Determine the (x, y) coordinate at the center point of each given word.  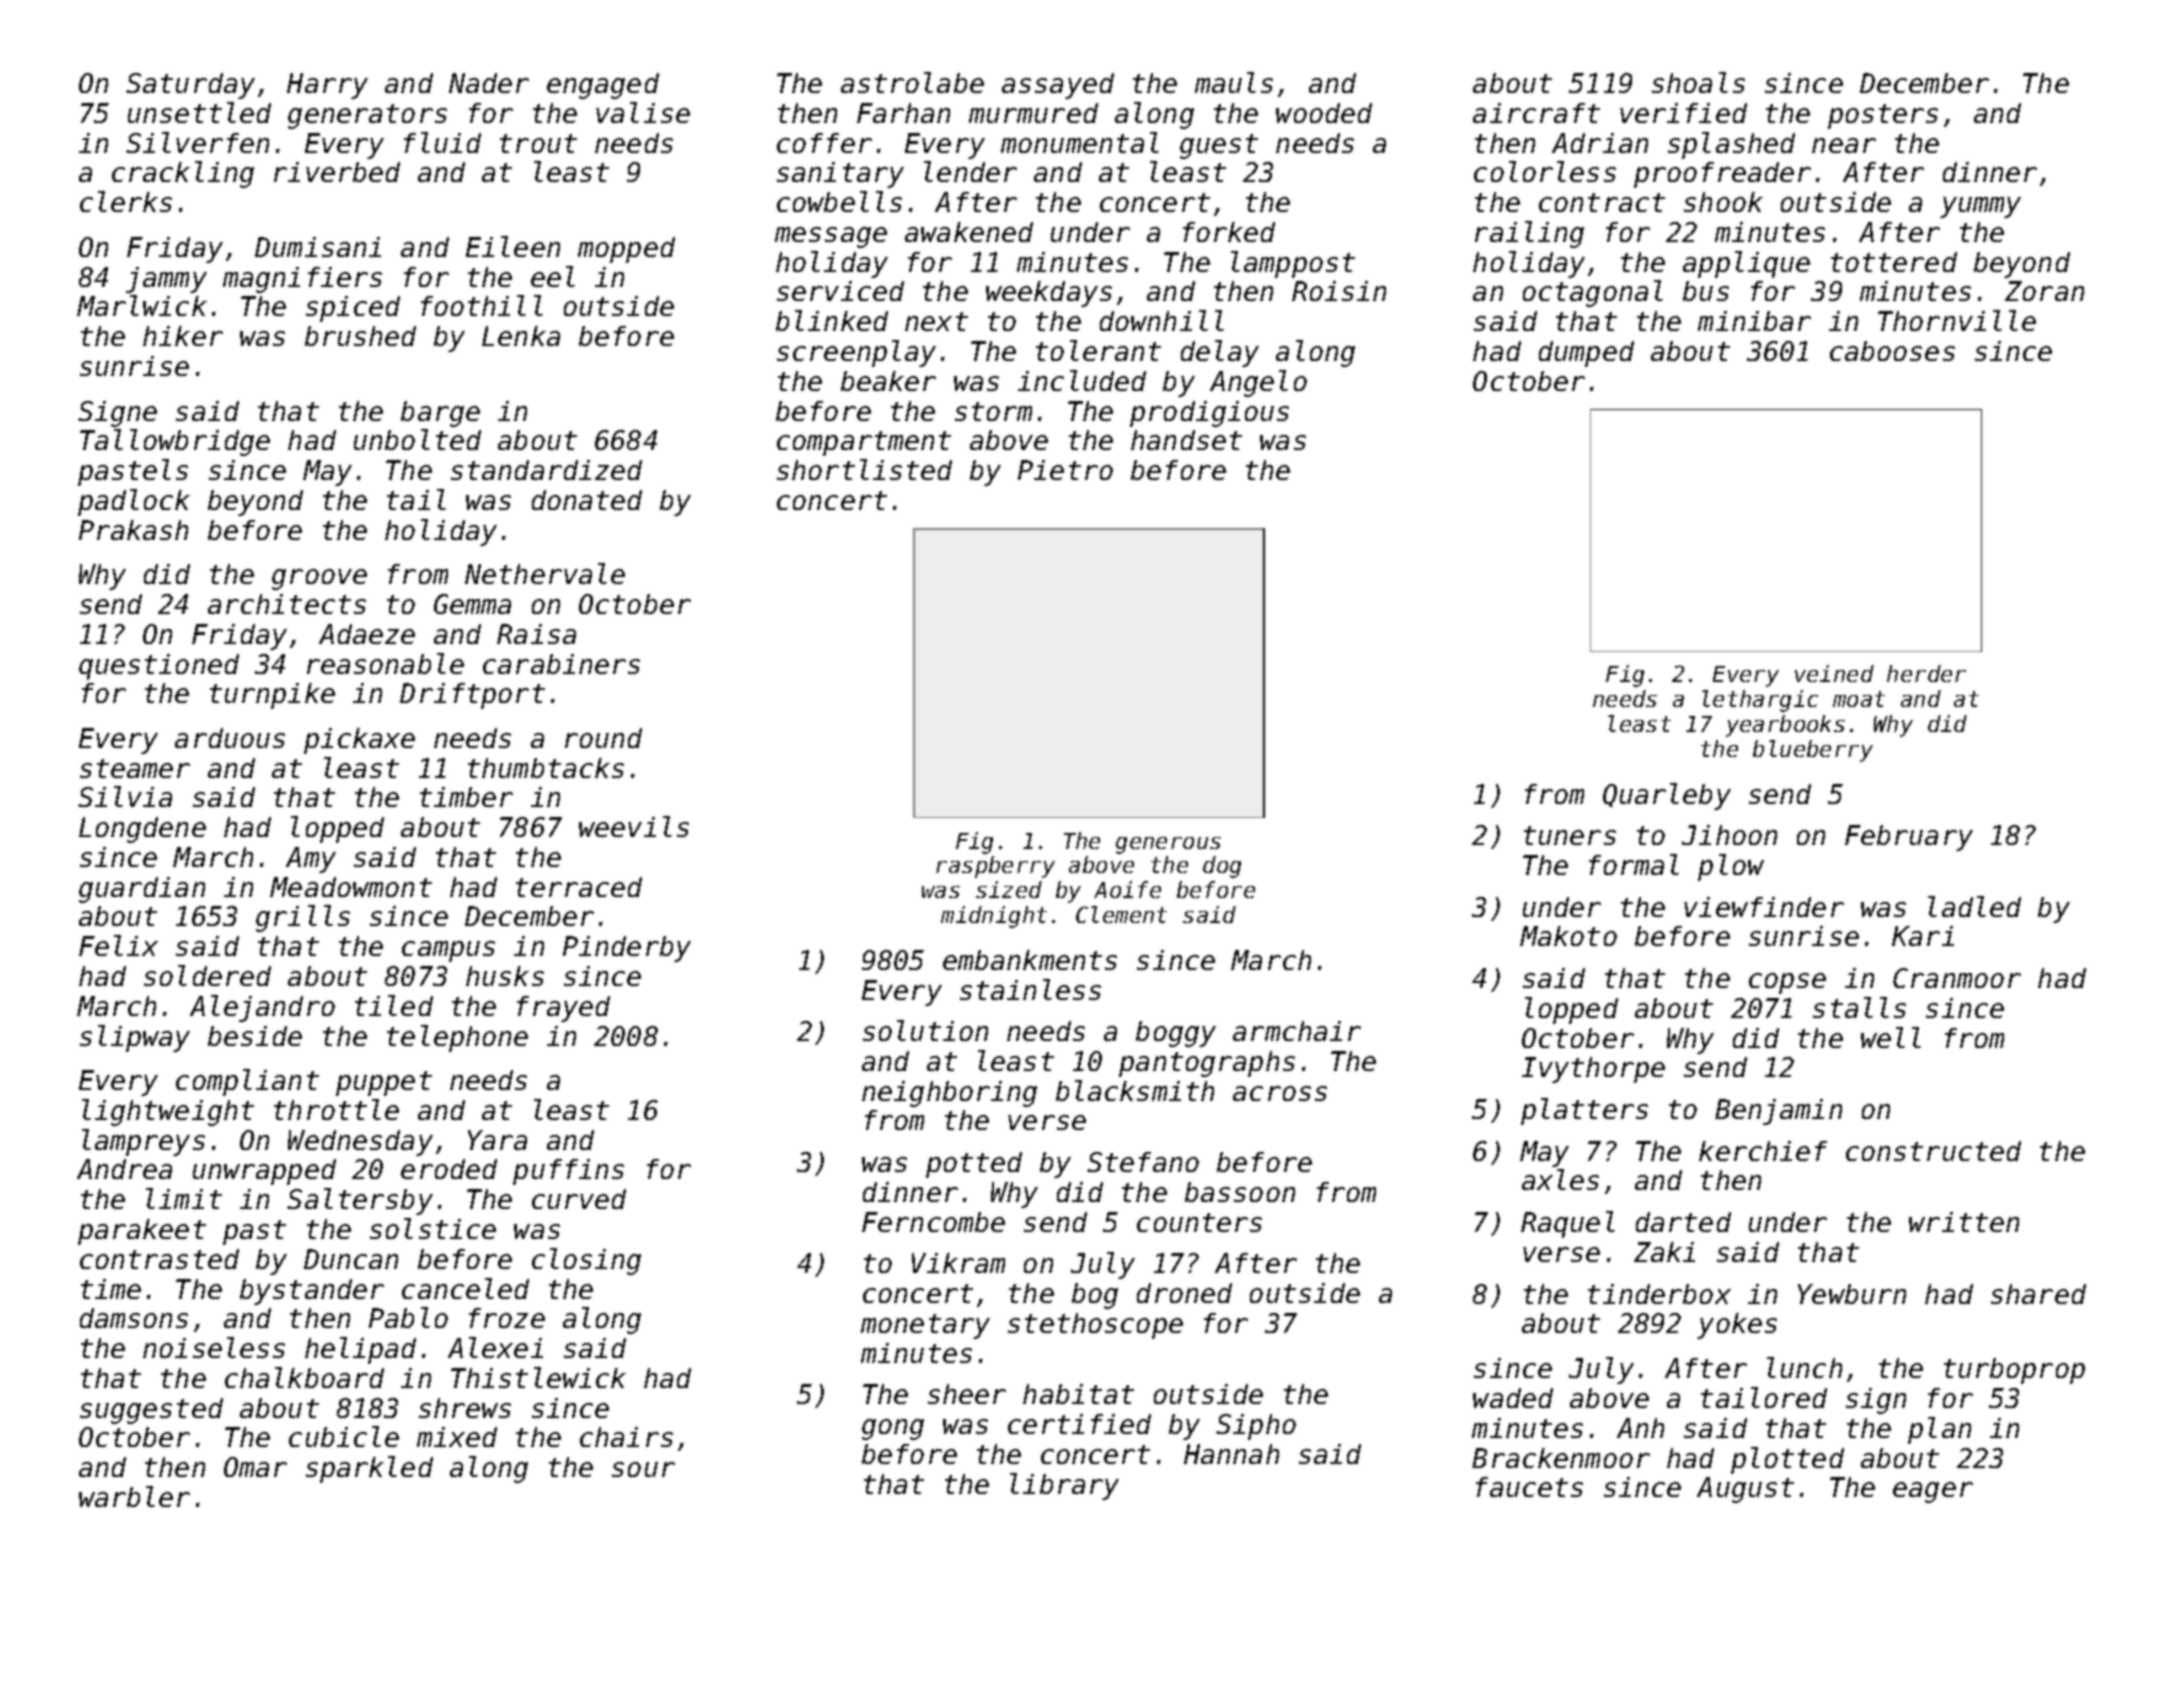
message (831, 237)
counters (1199, 1222)
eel (553, 276)
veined (1834, 673)
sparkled (369, 1469)
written (1964, 1222)
